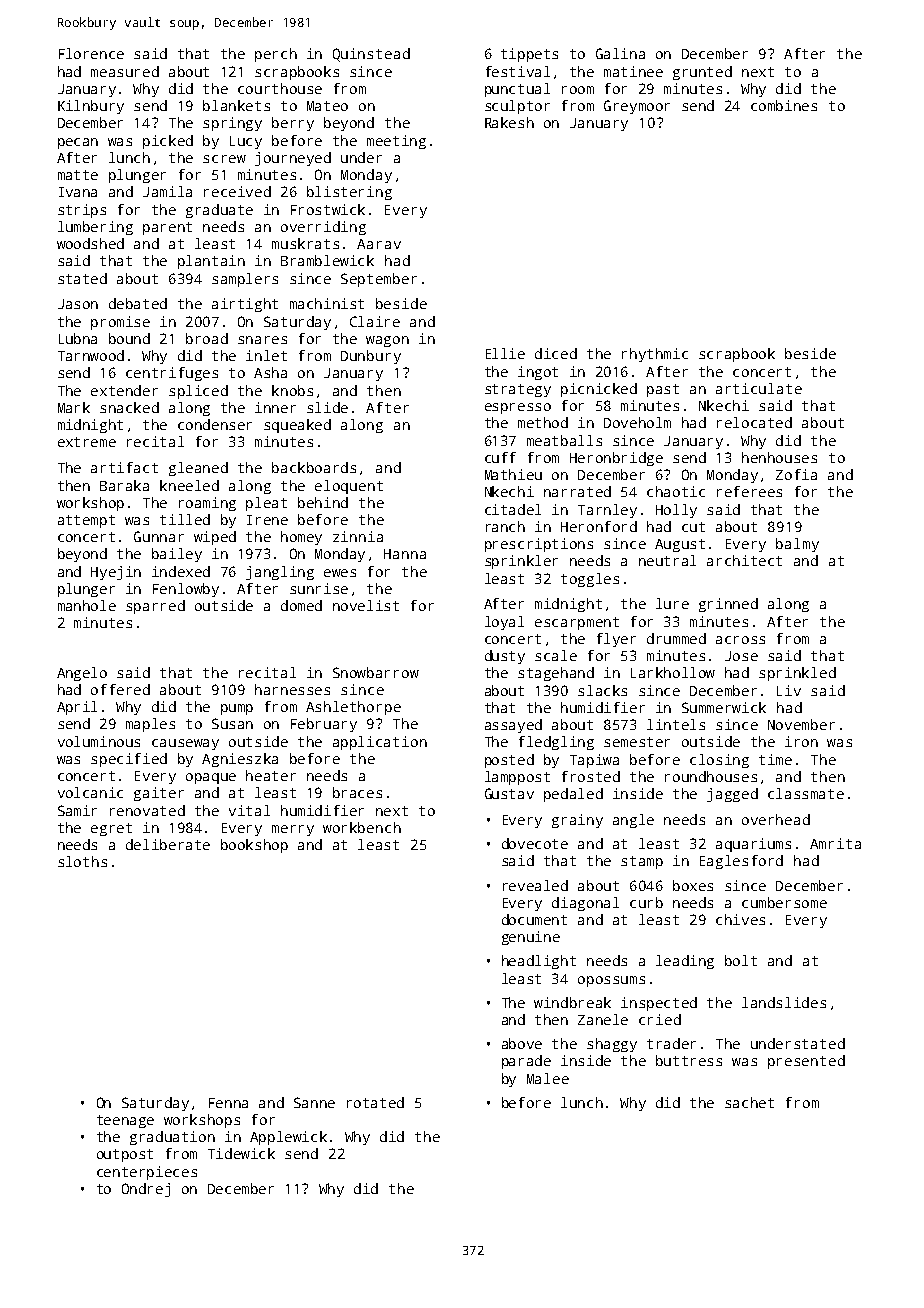  Describe the element at coordinates (749, 1102) in the screenshot. I see `sachet` at that location.
